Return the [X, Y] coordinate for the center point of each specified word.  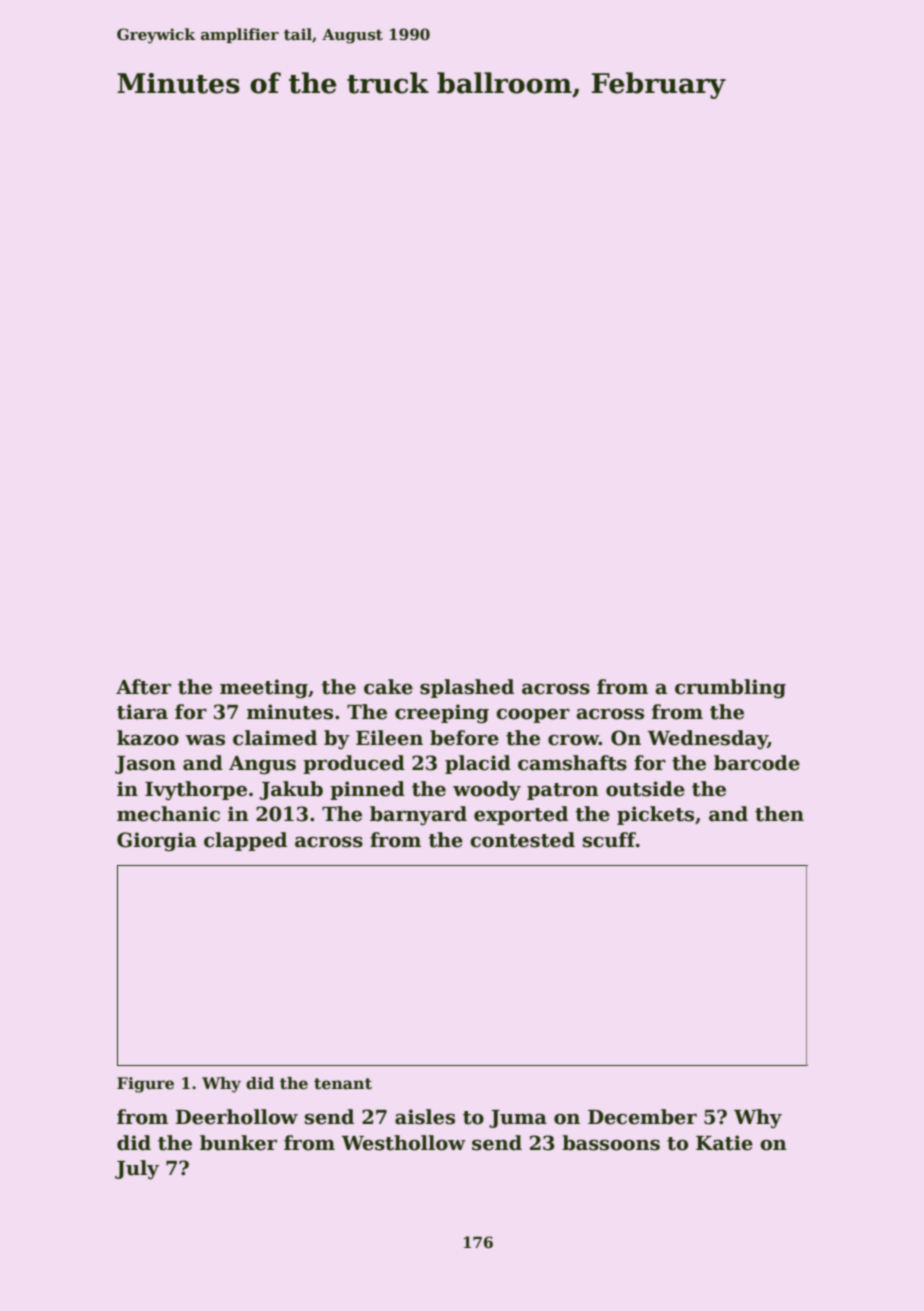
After [143, 687]
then [779, 814]
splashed [467, 688]
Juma [518, 1119]
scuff [609, 840]
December [642, 1117]
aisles [425, 1117]
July [137, 1169]
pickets [655, 815]
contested [522, 840]
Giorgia [157, 841]
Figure [145, 1085]
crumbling [730, 688]
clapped [245, 841]
